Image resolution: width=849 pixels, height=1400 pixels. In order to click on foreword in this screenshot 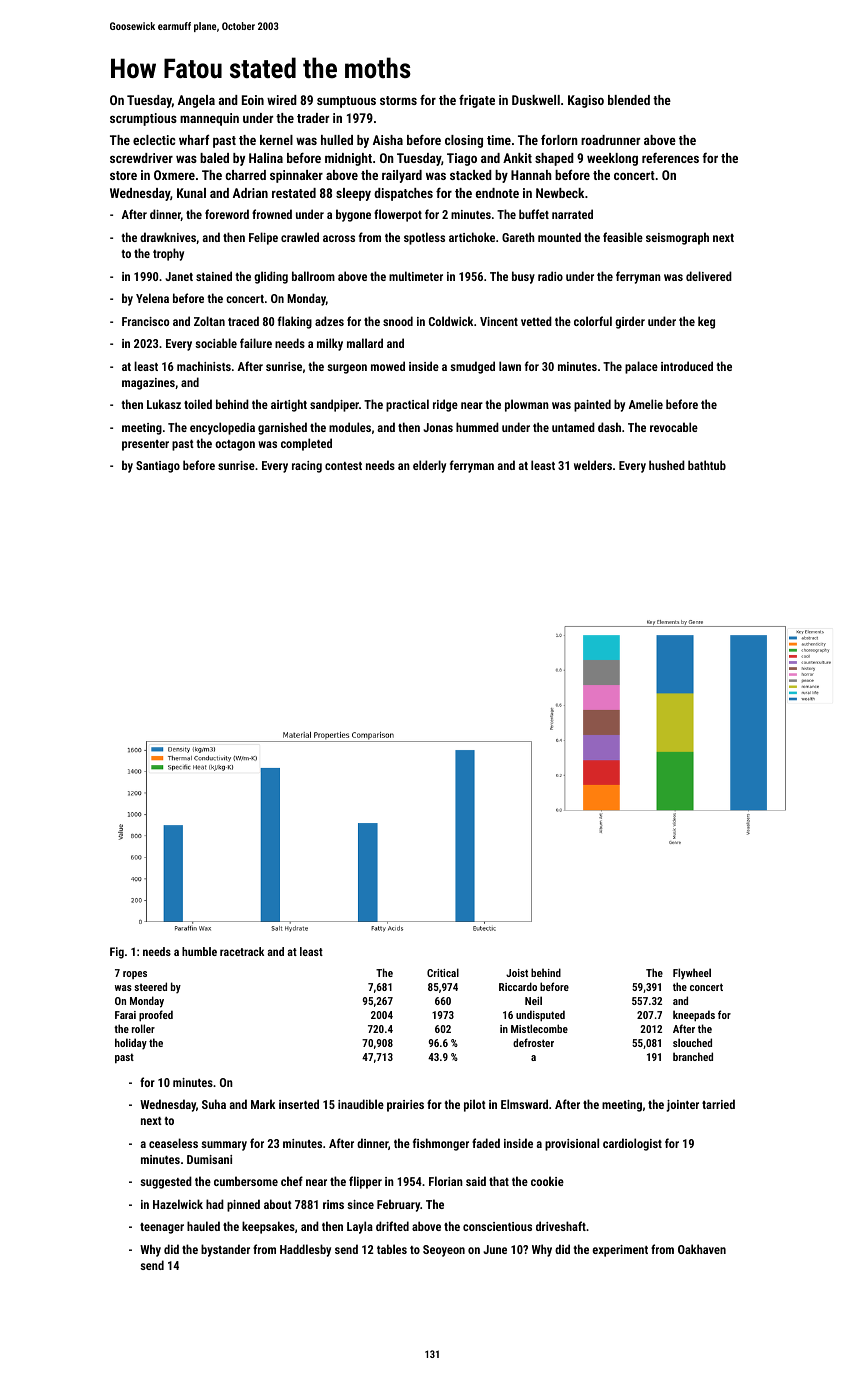, I will do `click(227, 214)`.
